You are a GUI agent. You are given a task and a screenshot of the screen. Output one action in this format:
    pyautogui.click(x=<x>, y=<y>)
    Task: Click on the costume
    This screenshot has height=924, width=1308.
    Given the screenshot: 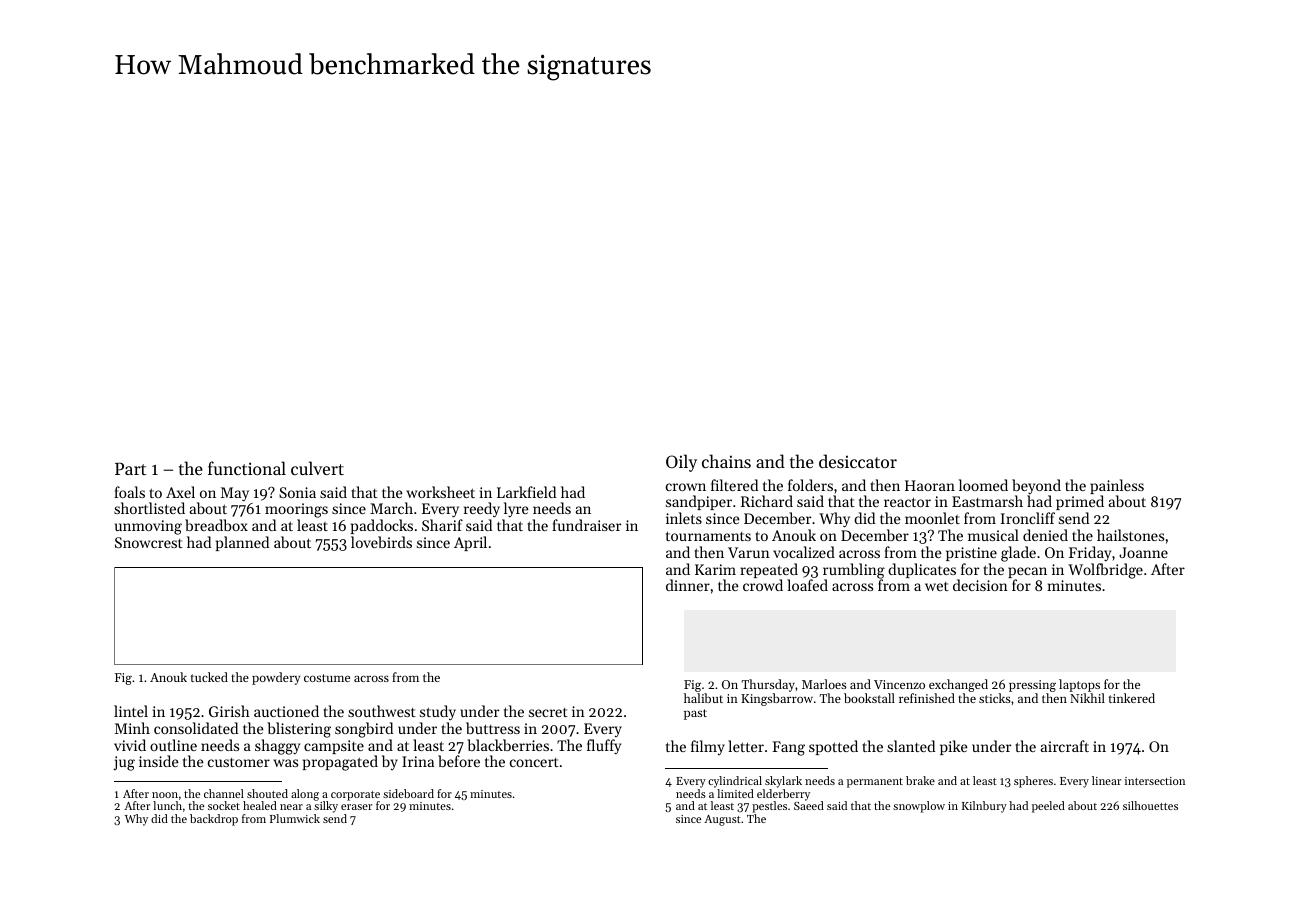 What is the action you would take?
    pyautogui.click(x=327, y=678)
